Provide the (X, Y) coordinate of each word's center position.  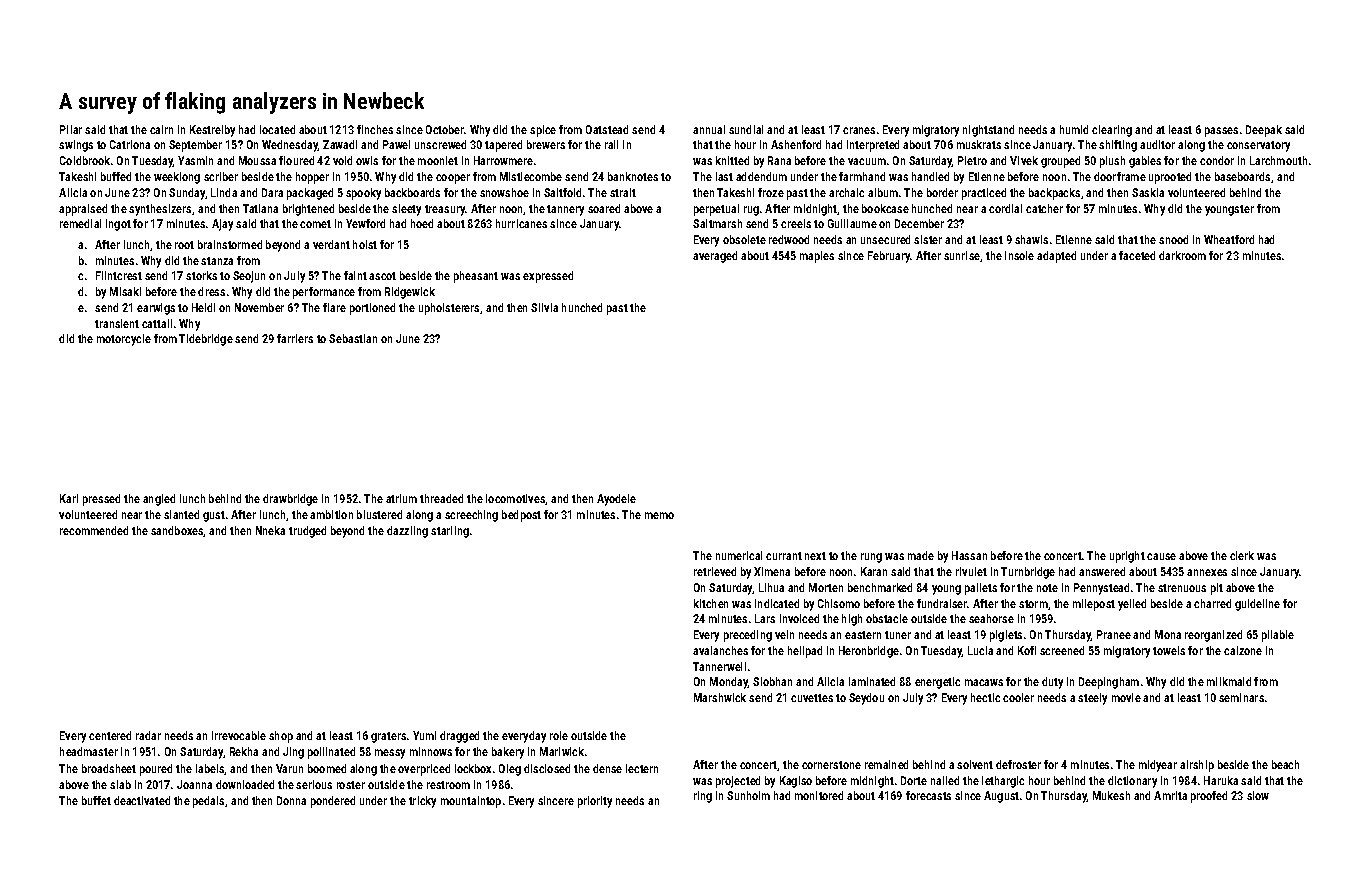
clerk (1242, 555)
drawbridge (290, 500)
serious (314, 784)
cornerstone (831, 765)
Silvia (544, 307)
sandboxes (177, 531)
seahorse (991, 618)
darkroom (1182, 255)
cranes (859, 130)
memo (659, 515)
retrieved (715, 571)
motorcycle (124, 340)
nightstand (988, 131)
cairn (161, 129)
